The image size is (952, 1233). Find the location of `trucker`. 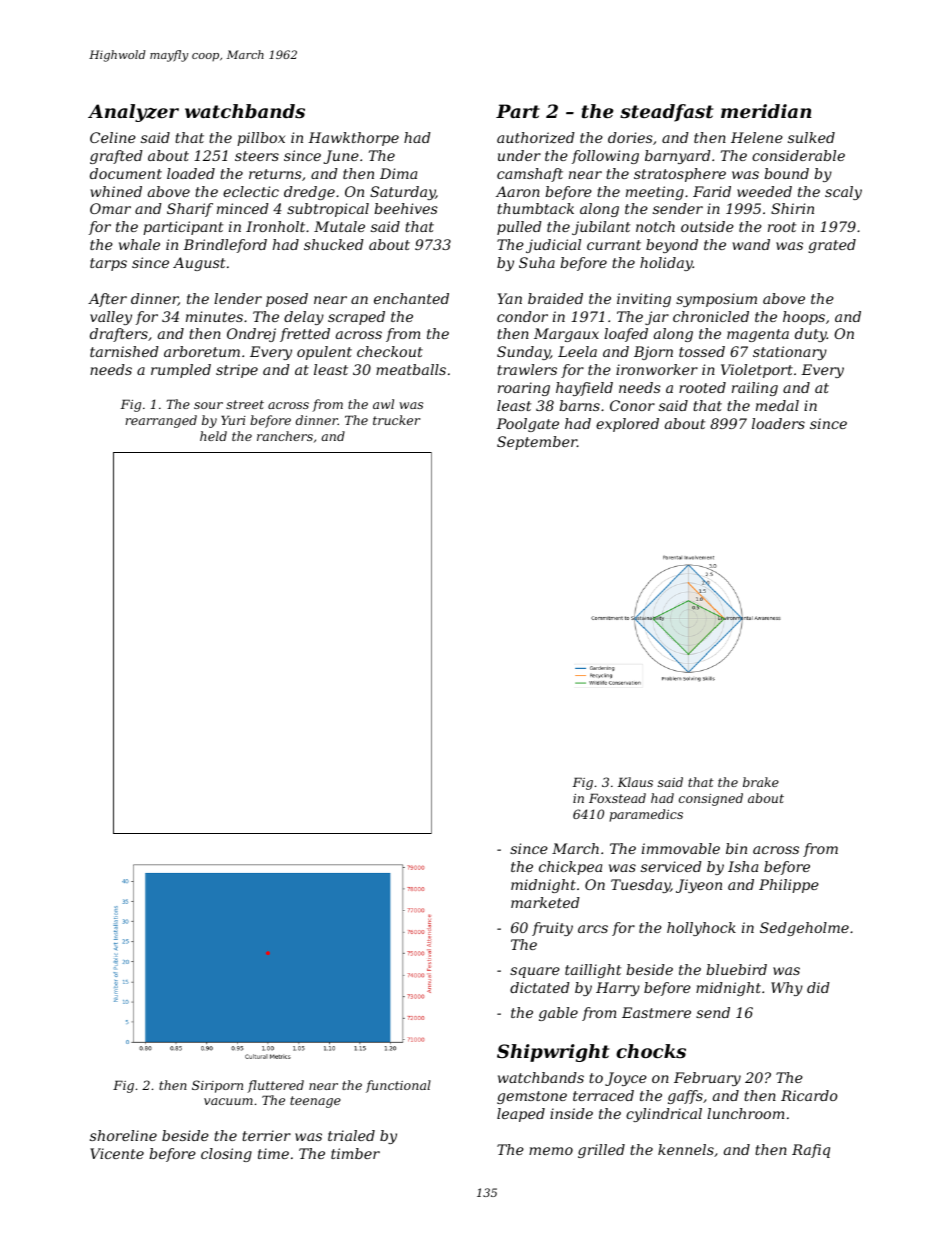

trucker is located at coordinates (396, 420).
